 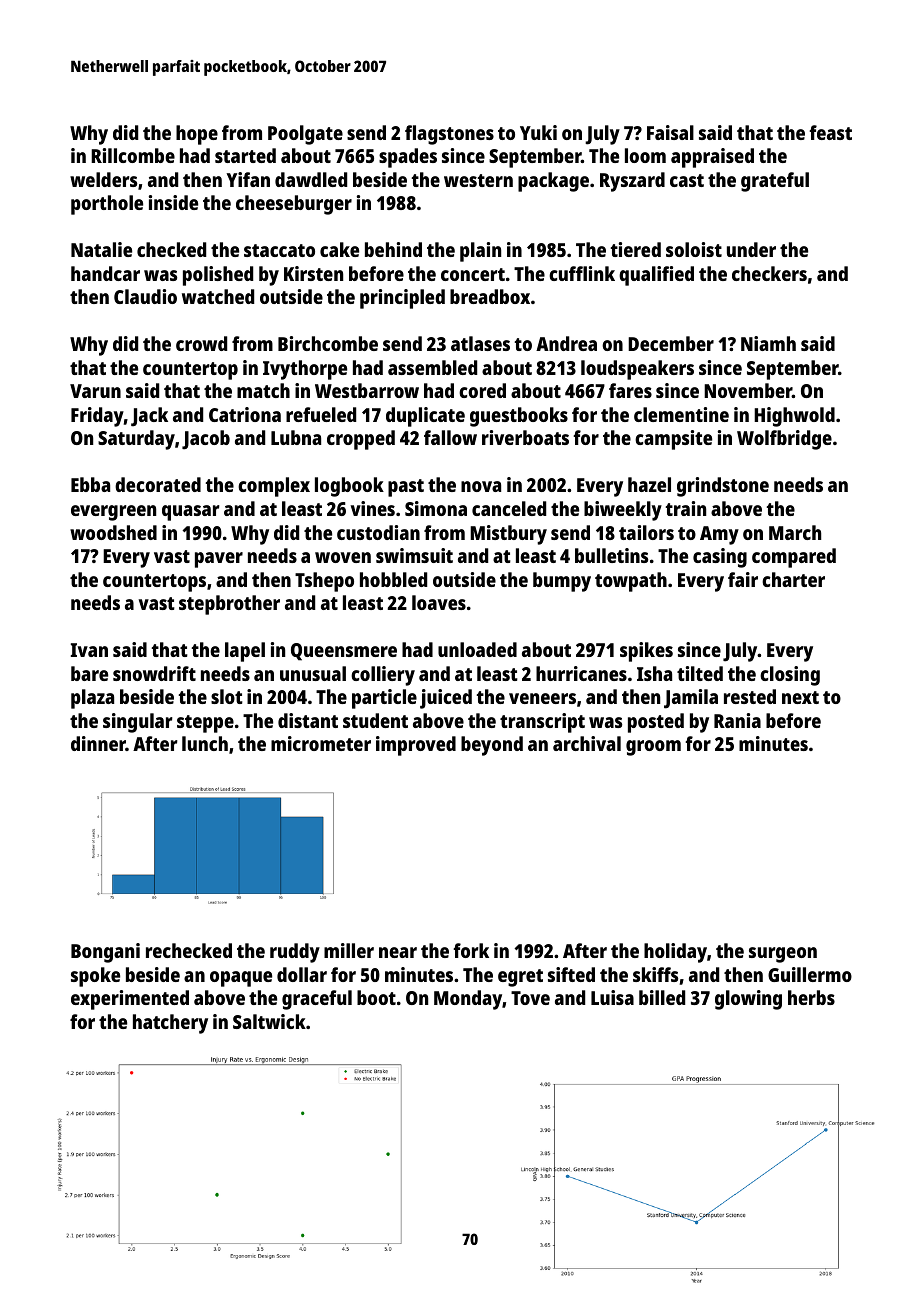 I want to click on Varun, so click(x=95, y=391).
